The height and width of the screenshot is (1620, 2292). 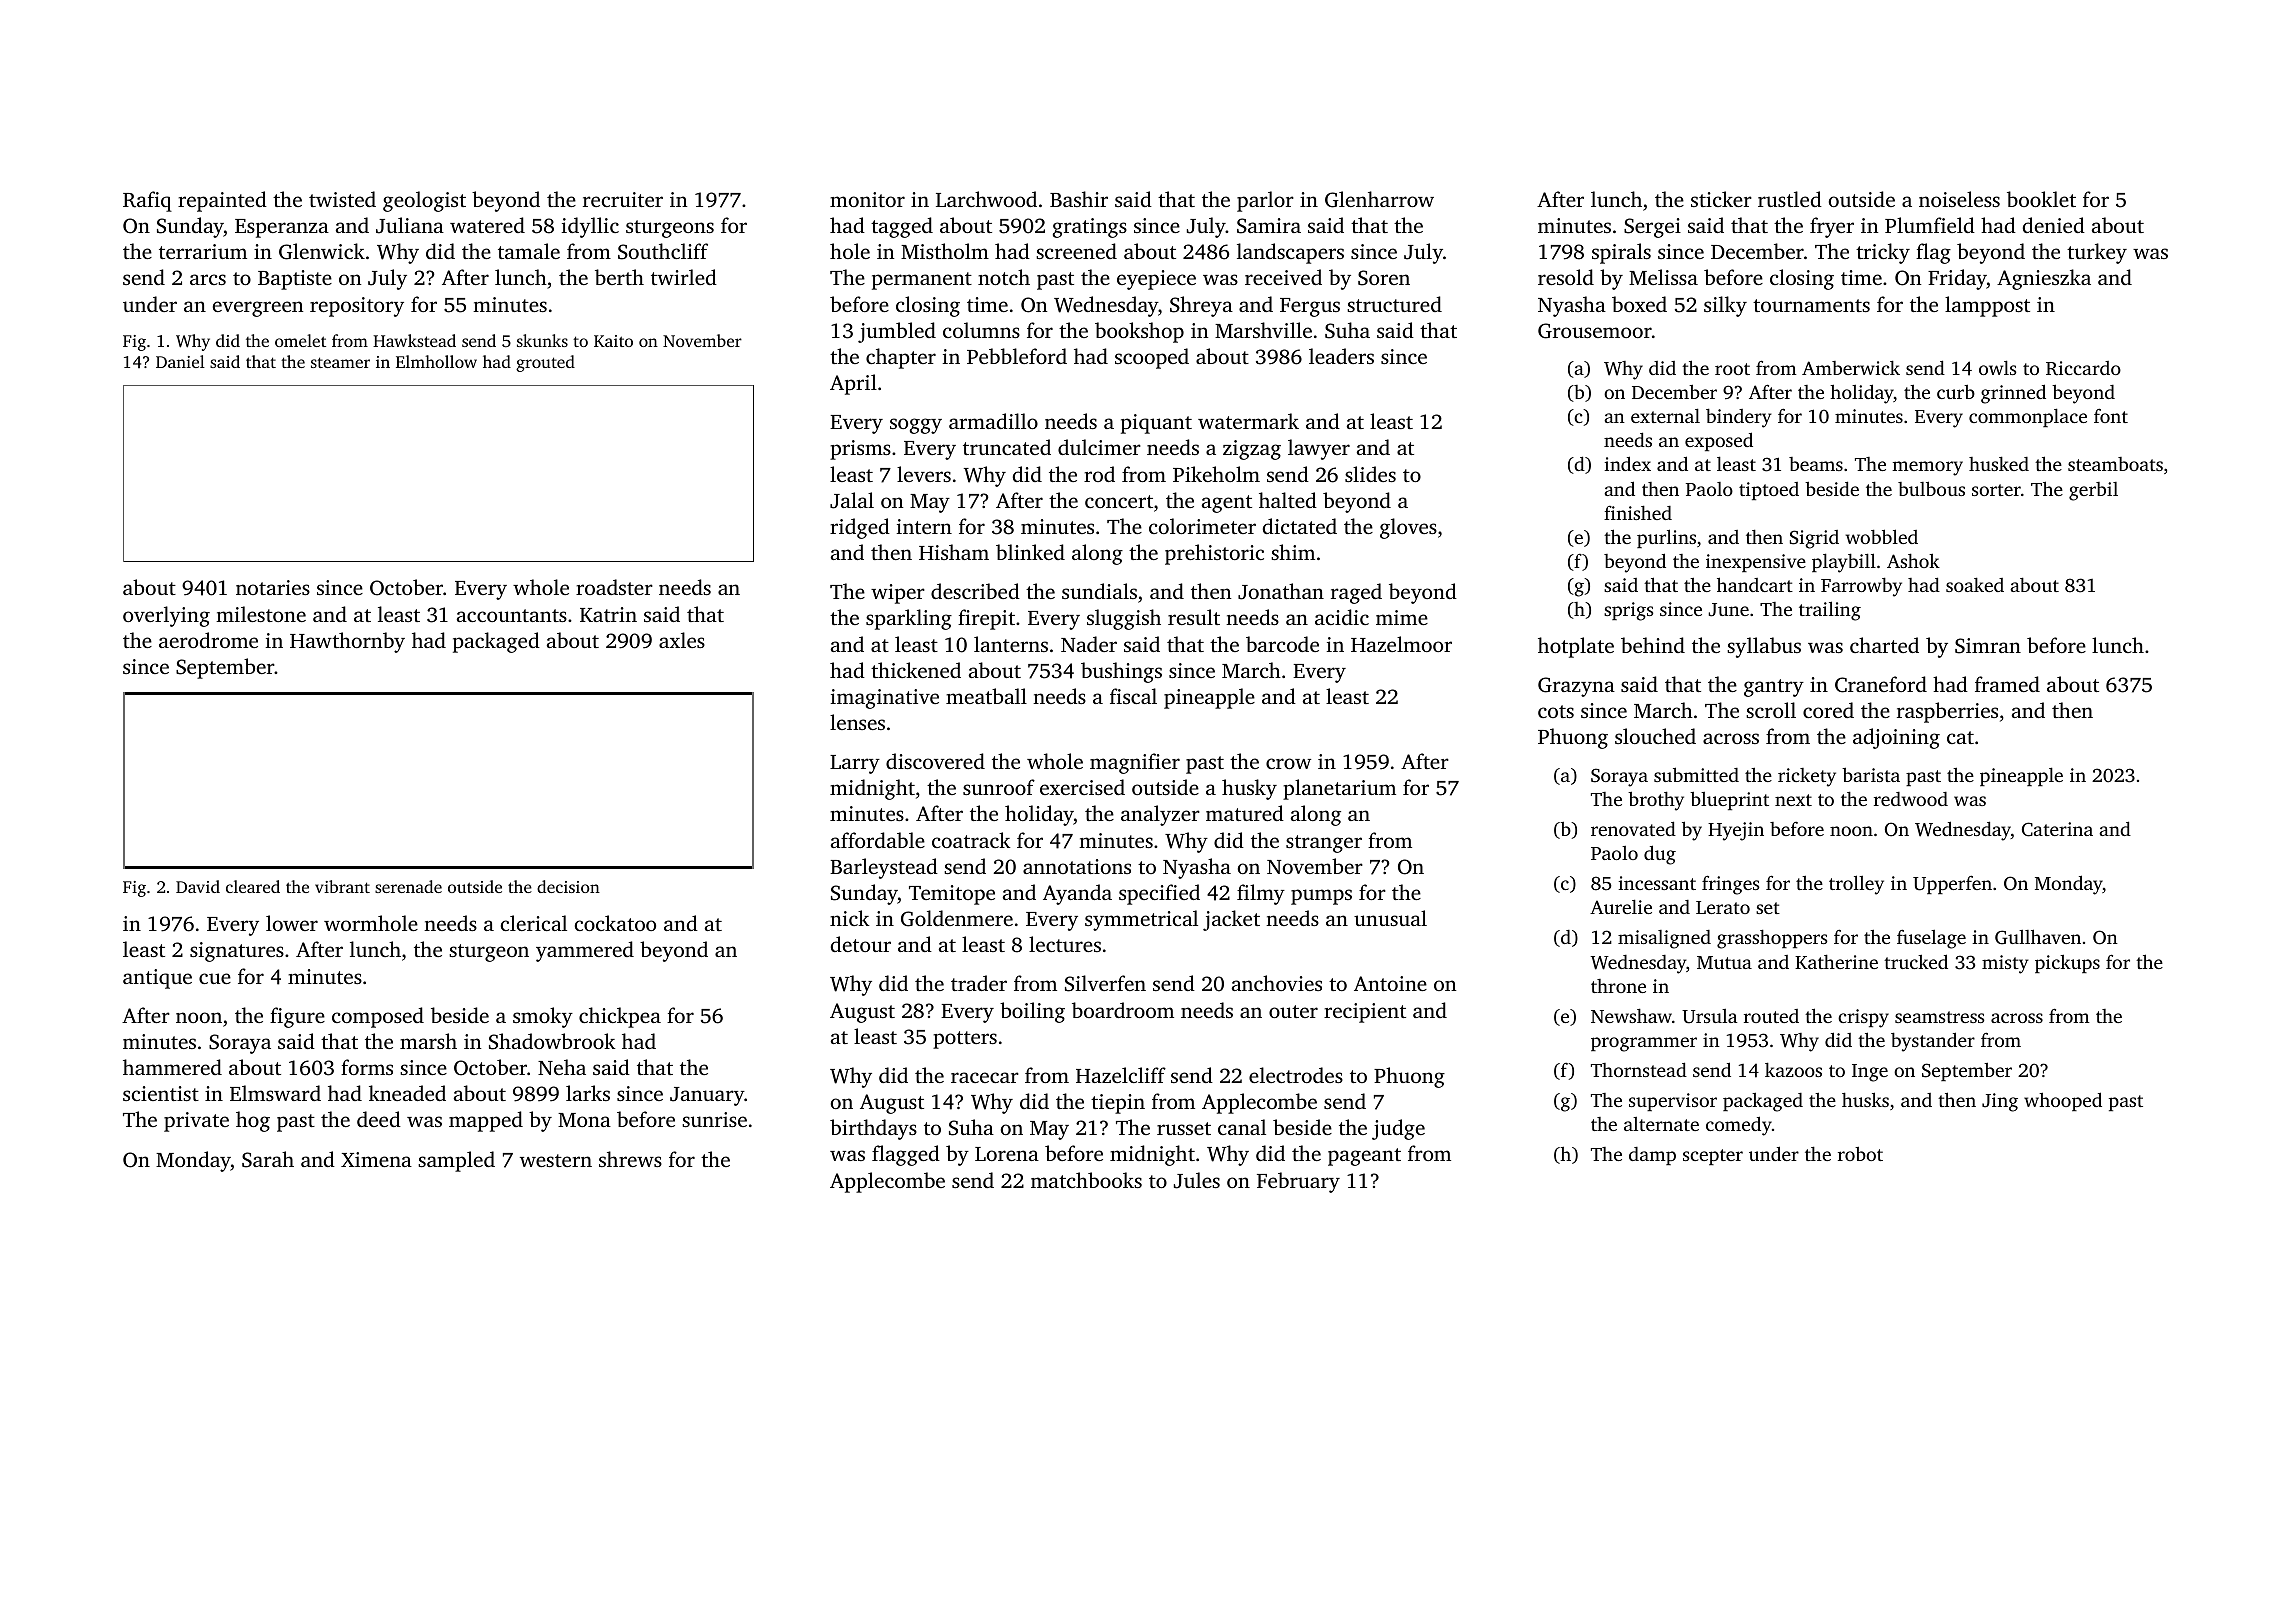 I want to click on geologist, so click(x=424, y=201).
